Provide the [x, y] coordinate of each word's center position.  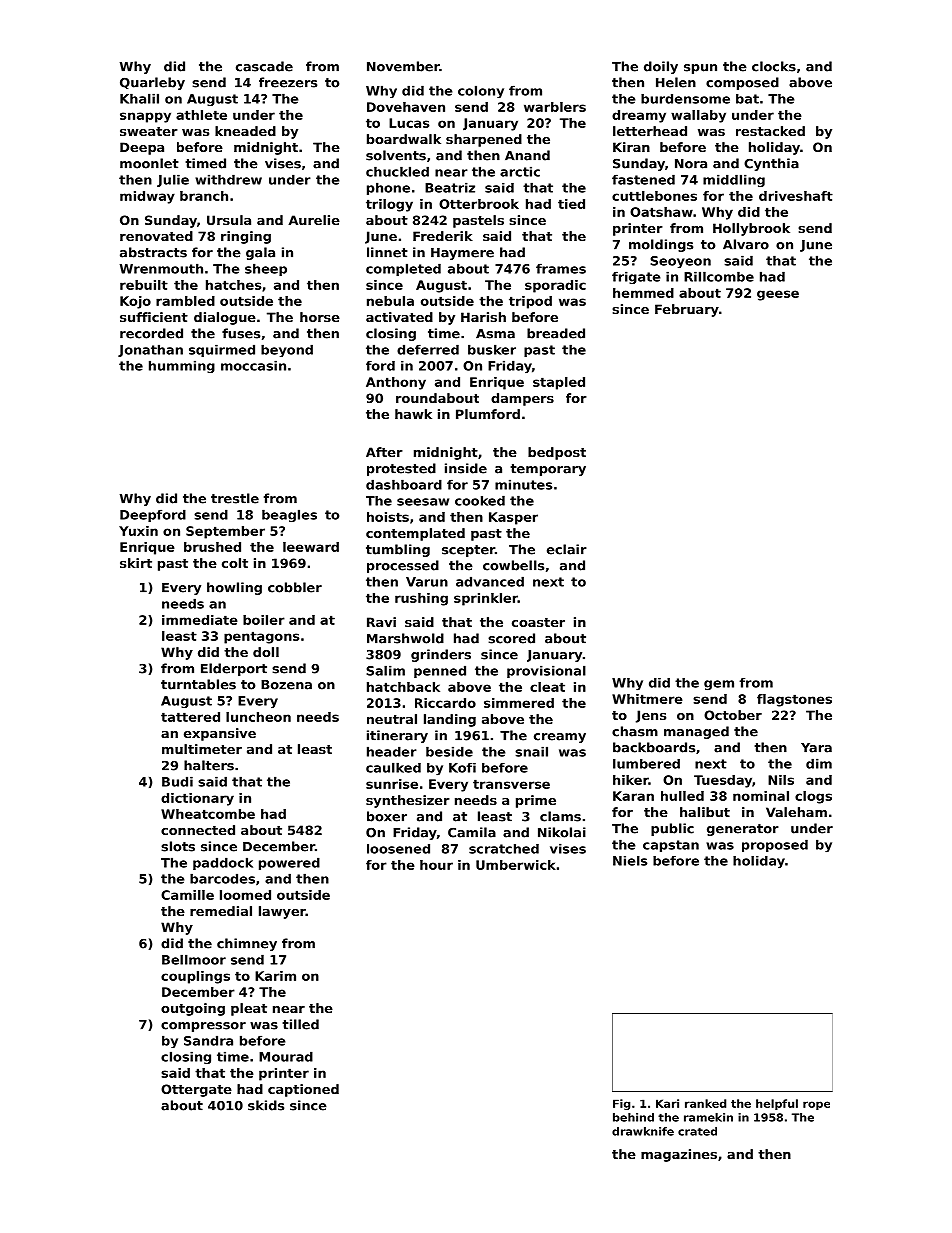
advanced [490, 581]
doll [266, 652]
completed [403, 269]
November [403, 66]
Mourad [286, 1056]
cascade [264, 66]
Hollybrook [751, 229]
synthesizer [408, 801]
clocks [774, 66]
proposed [775, 845]
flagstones [794, 700]
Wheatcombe [208, 814]
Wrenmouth [161, 268]
